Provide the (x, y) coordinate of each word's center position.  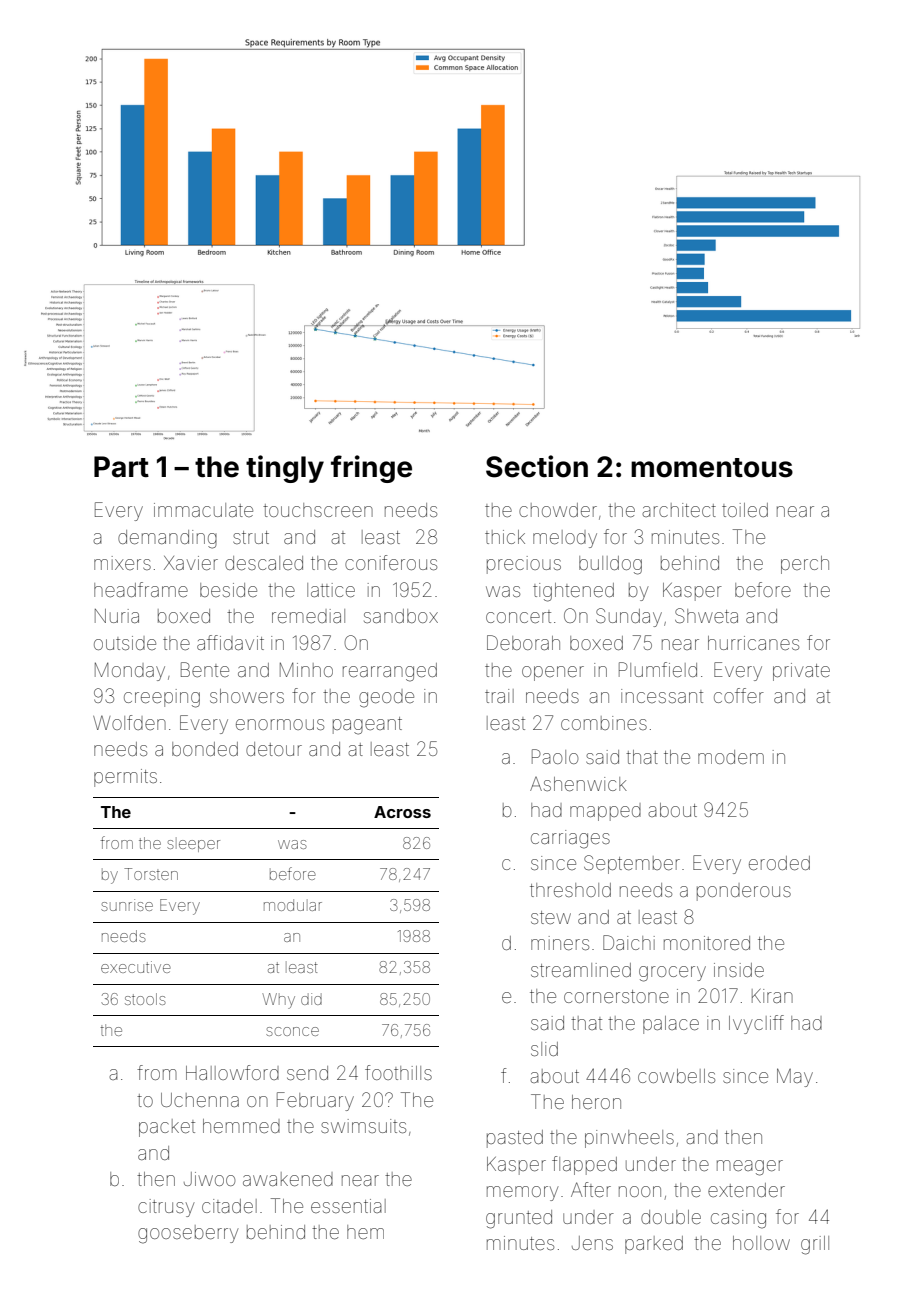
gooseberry (188, 1234)
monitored (707, 943)
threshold (570, 890)
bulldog (610, 565)
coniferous (391, 562)
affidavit (230, 642)
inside (739, 970)
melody (565, 539)
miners (560, 943)
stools (145, 999)
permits (125, 778)
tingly (285, 469)
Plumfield (658, 669)
